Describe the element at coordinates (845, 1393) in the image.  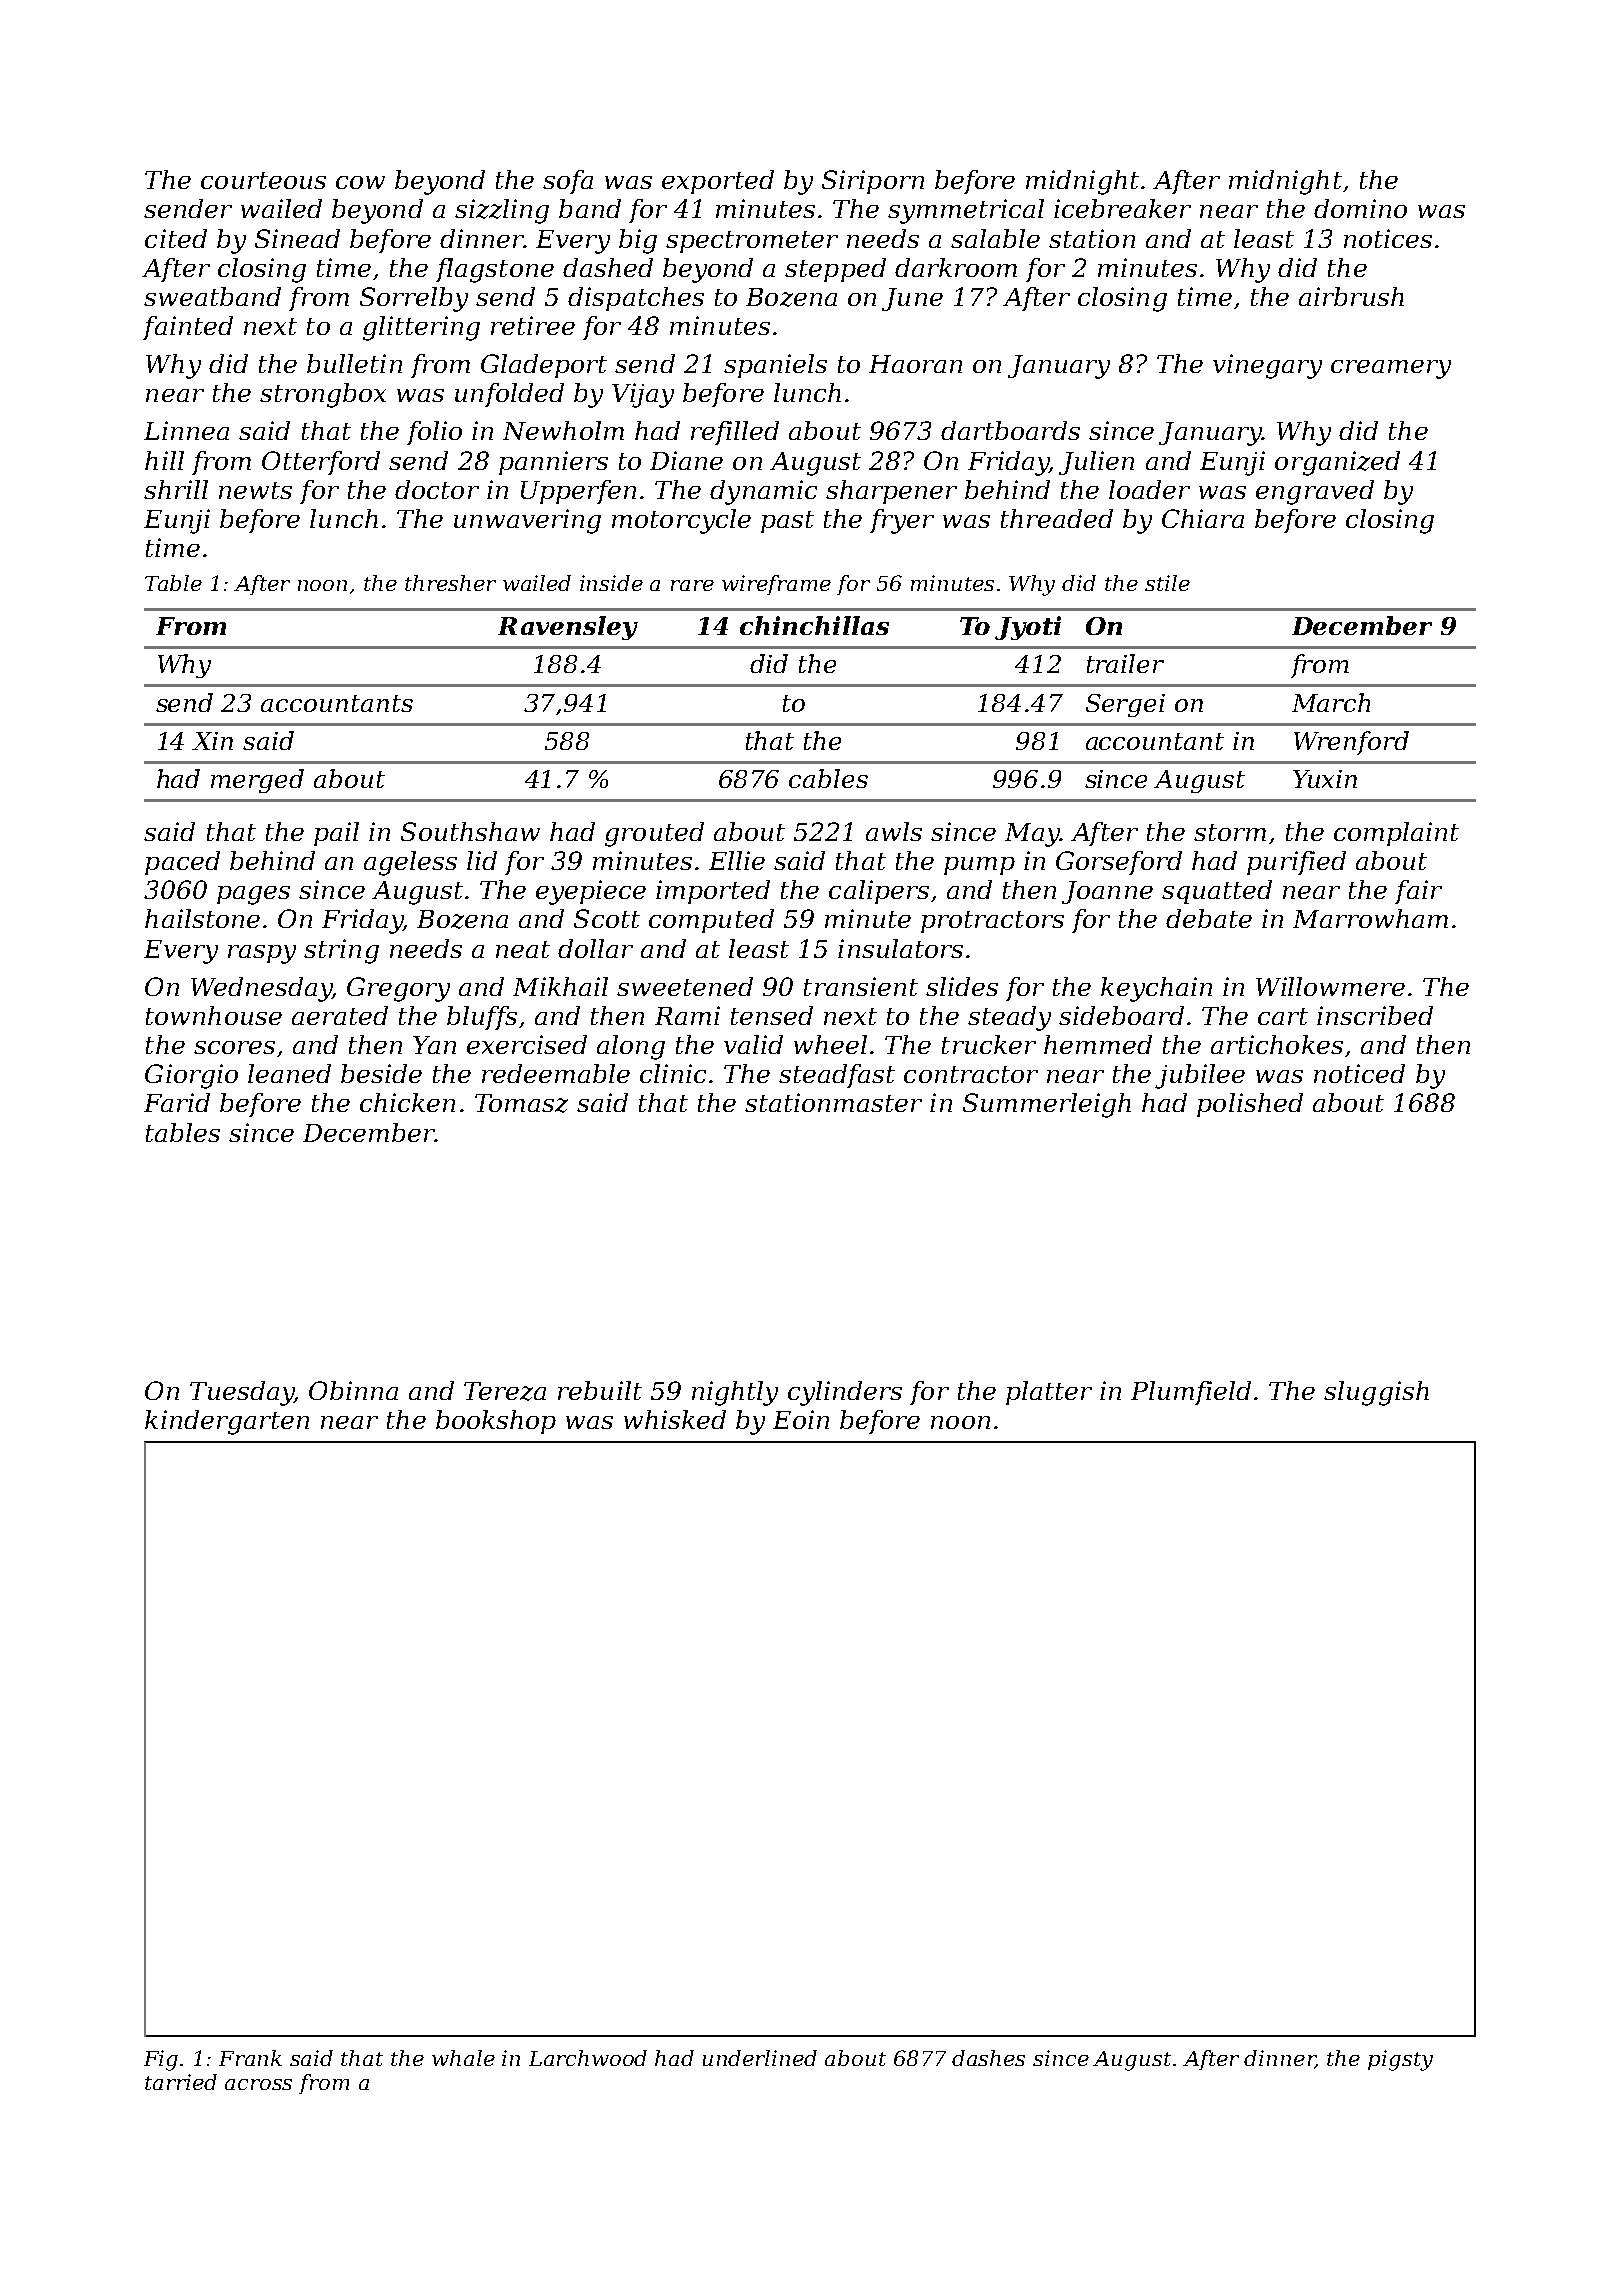
I see `cylinders` at that location.
